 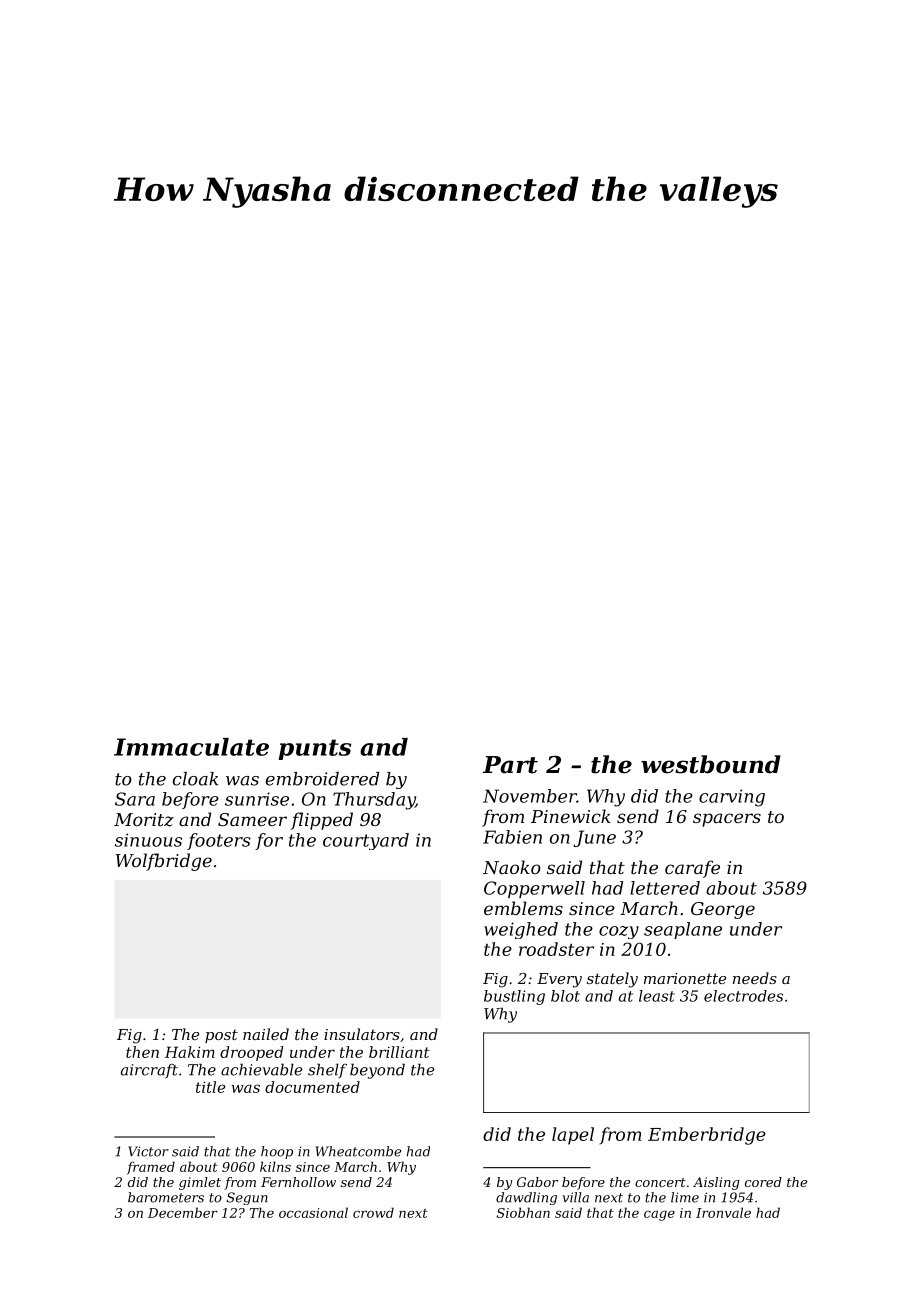 I want to click on seaplane, so click(x=683, y=930).
